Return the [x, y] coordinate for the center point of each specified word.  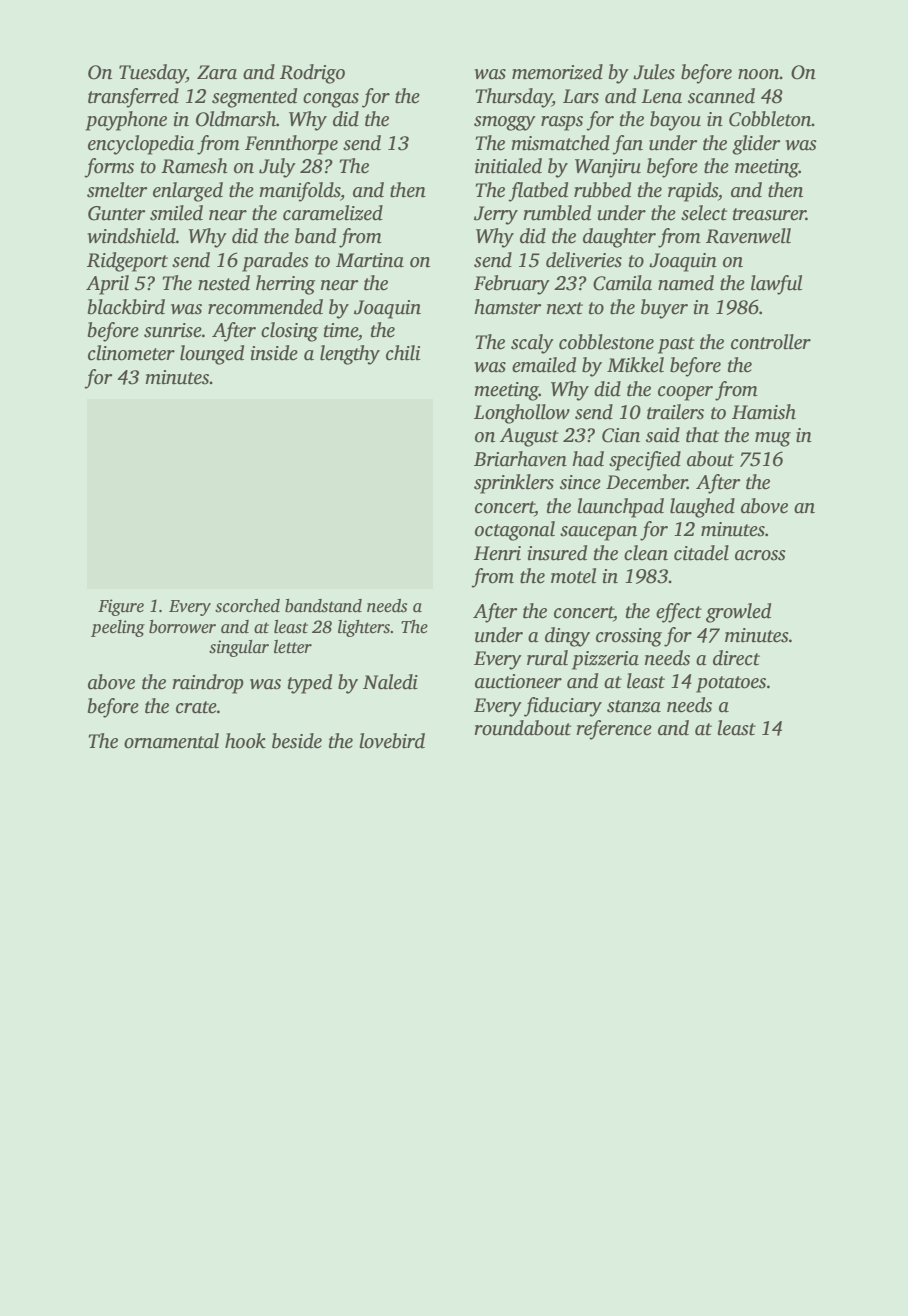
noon [759, 74]
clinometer [131, 353]
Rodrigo [312, 74]
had [588, 459]
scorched [247, 606]
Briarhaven [520, 459]
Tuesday [152, 74]
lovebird [392, 741]
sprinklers [514, 484]
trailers [675, 412]
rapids [693, 192]
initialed [508, 166]
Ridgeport [127, 262]
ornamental [171, 741]
